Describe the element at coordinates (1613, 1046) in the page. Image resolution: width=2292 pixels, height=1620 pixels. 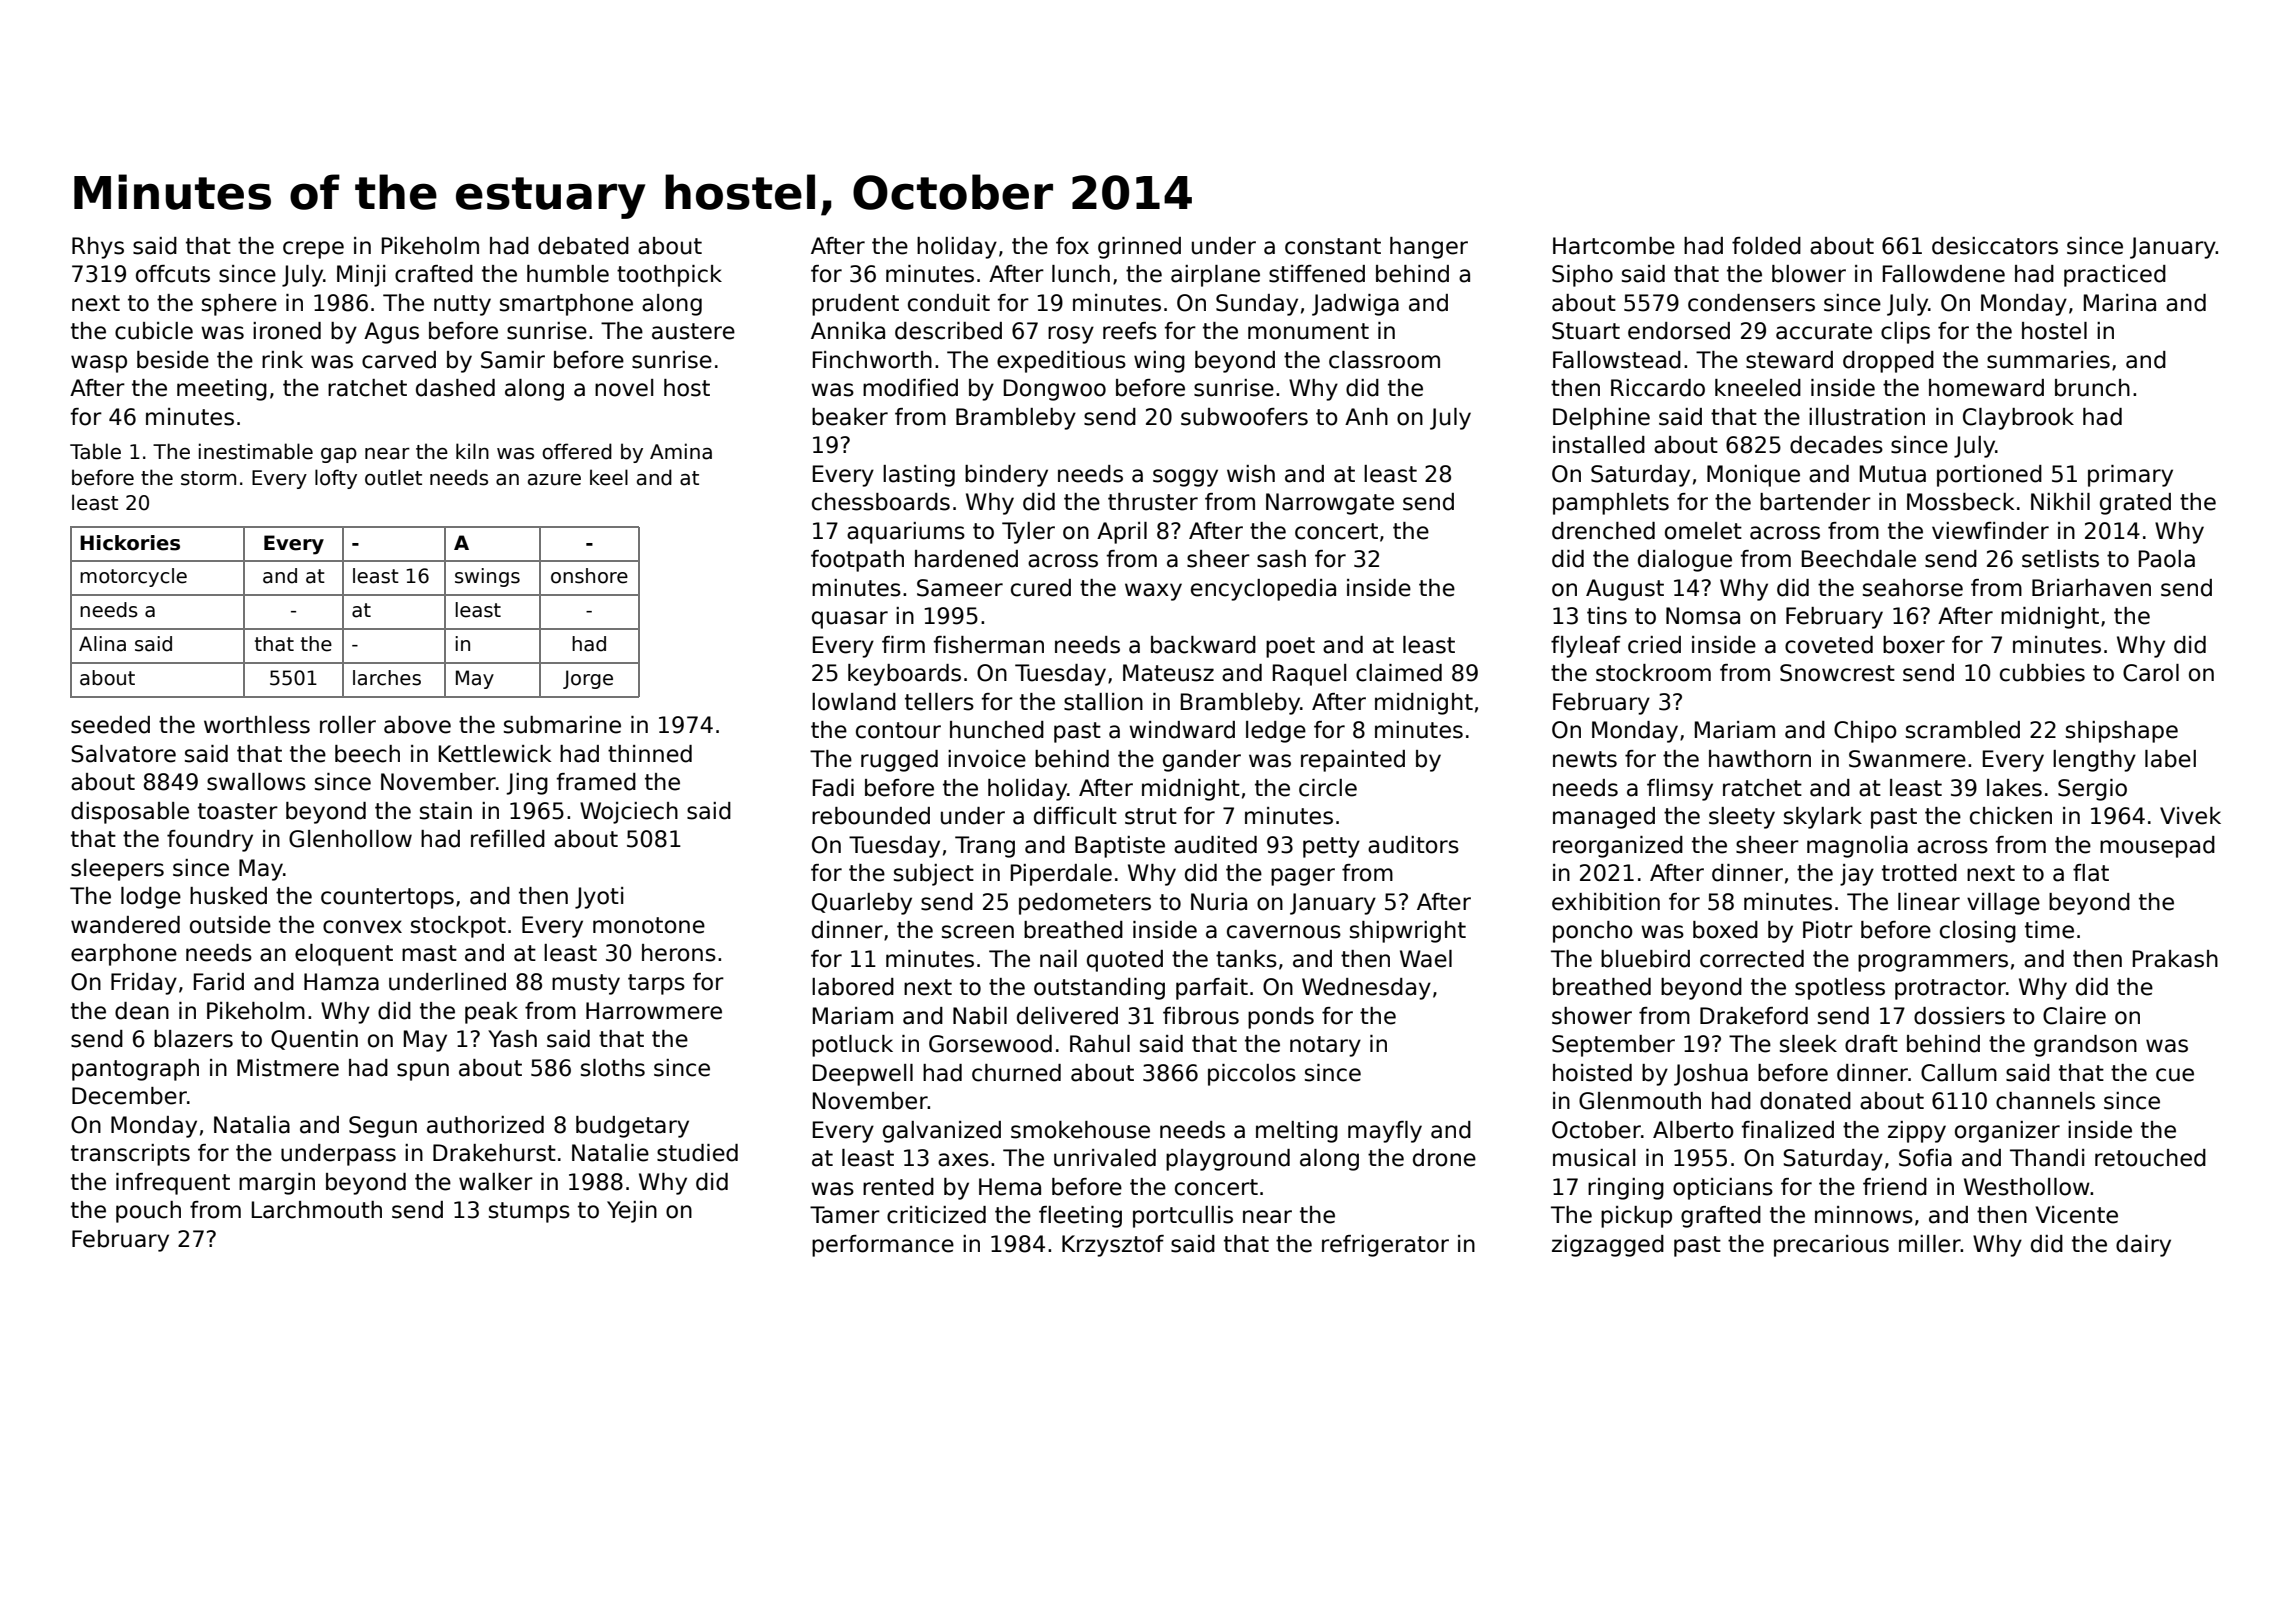
I see `September` at that location.
